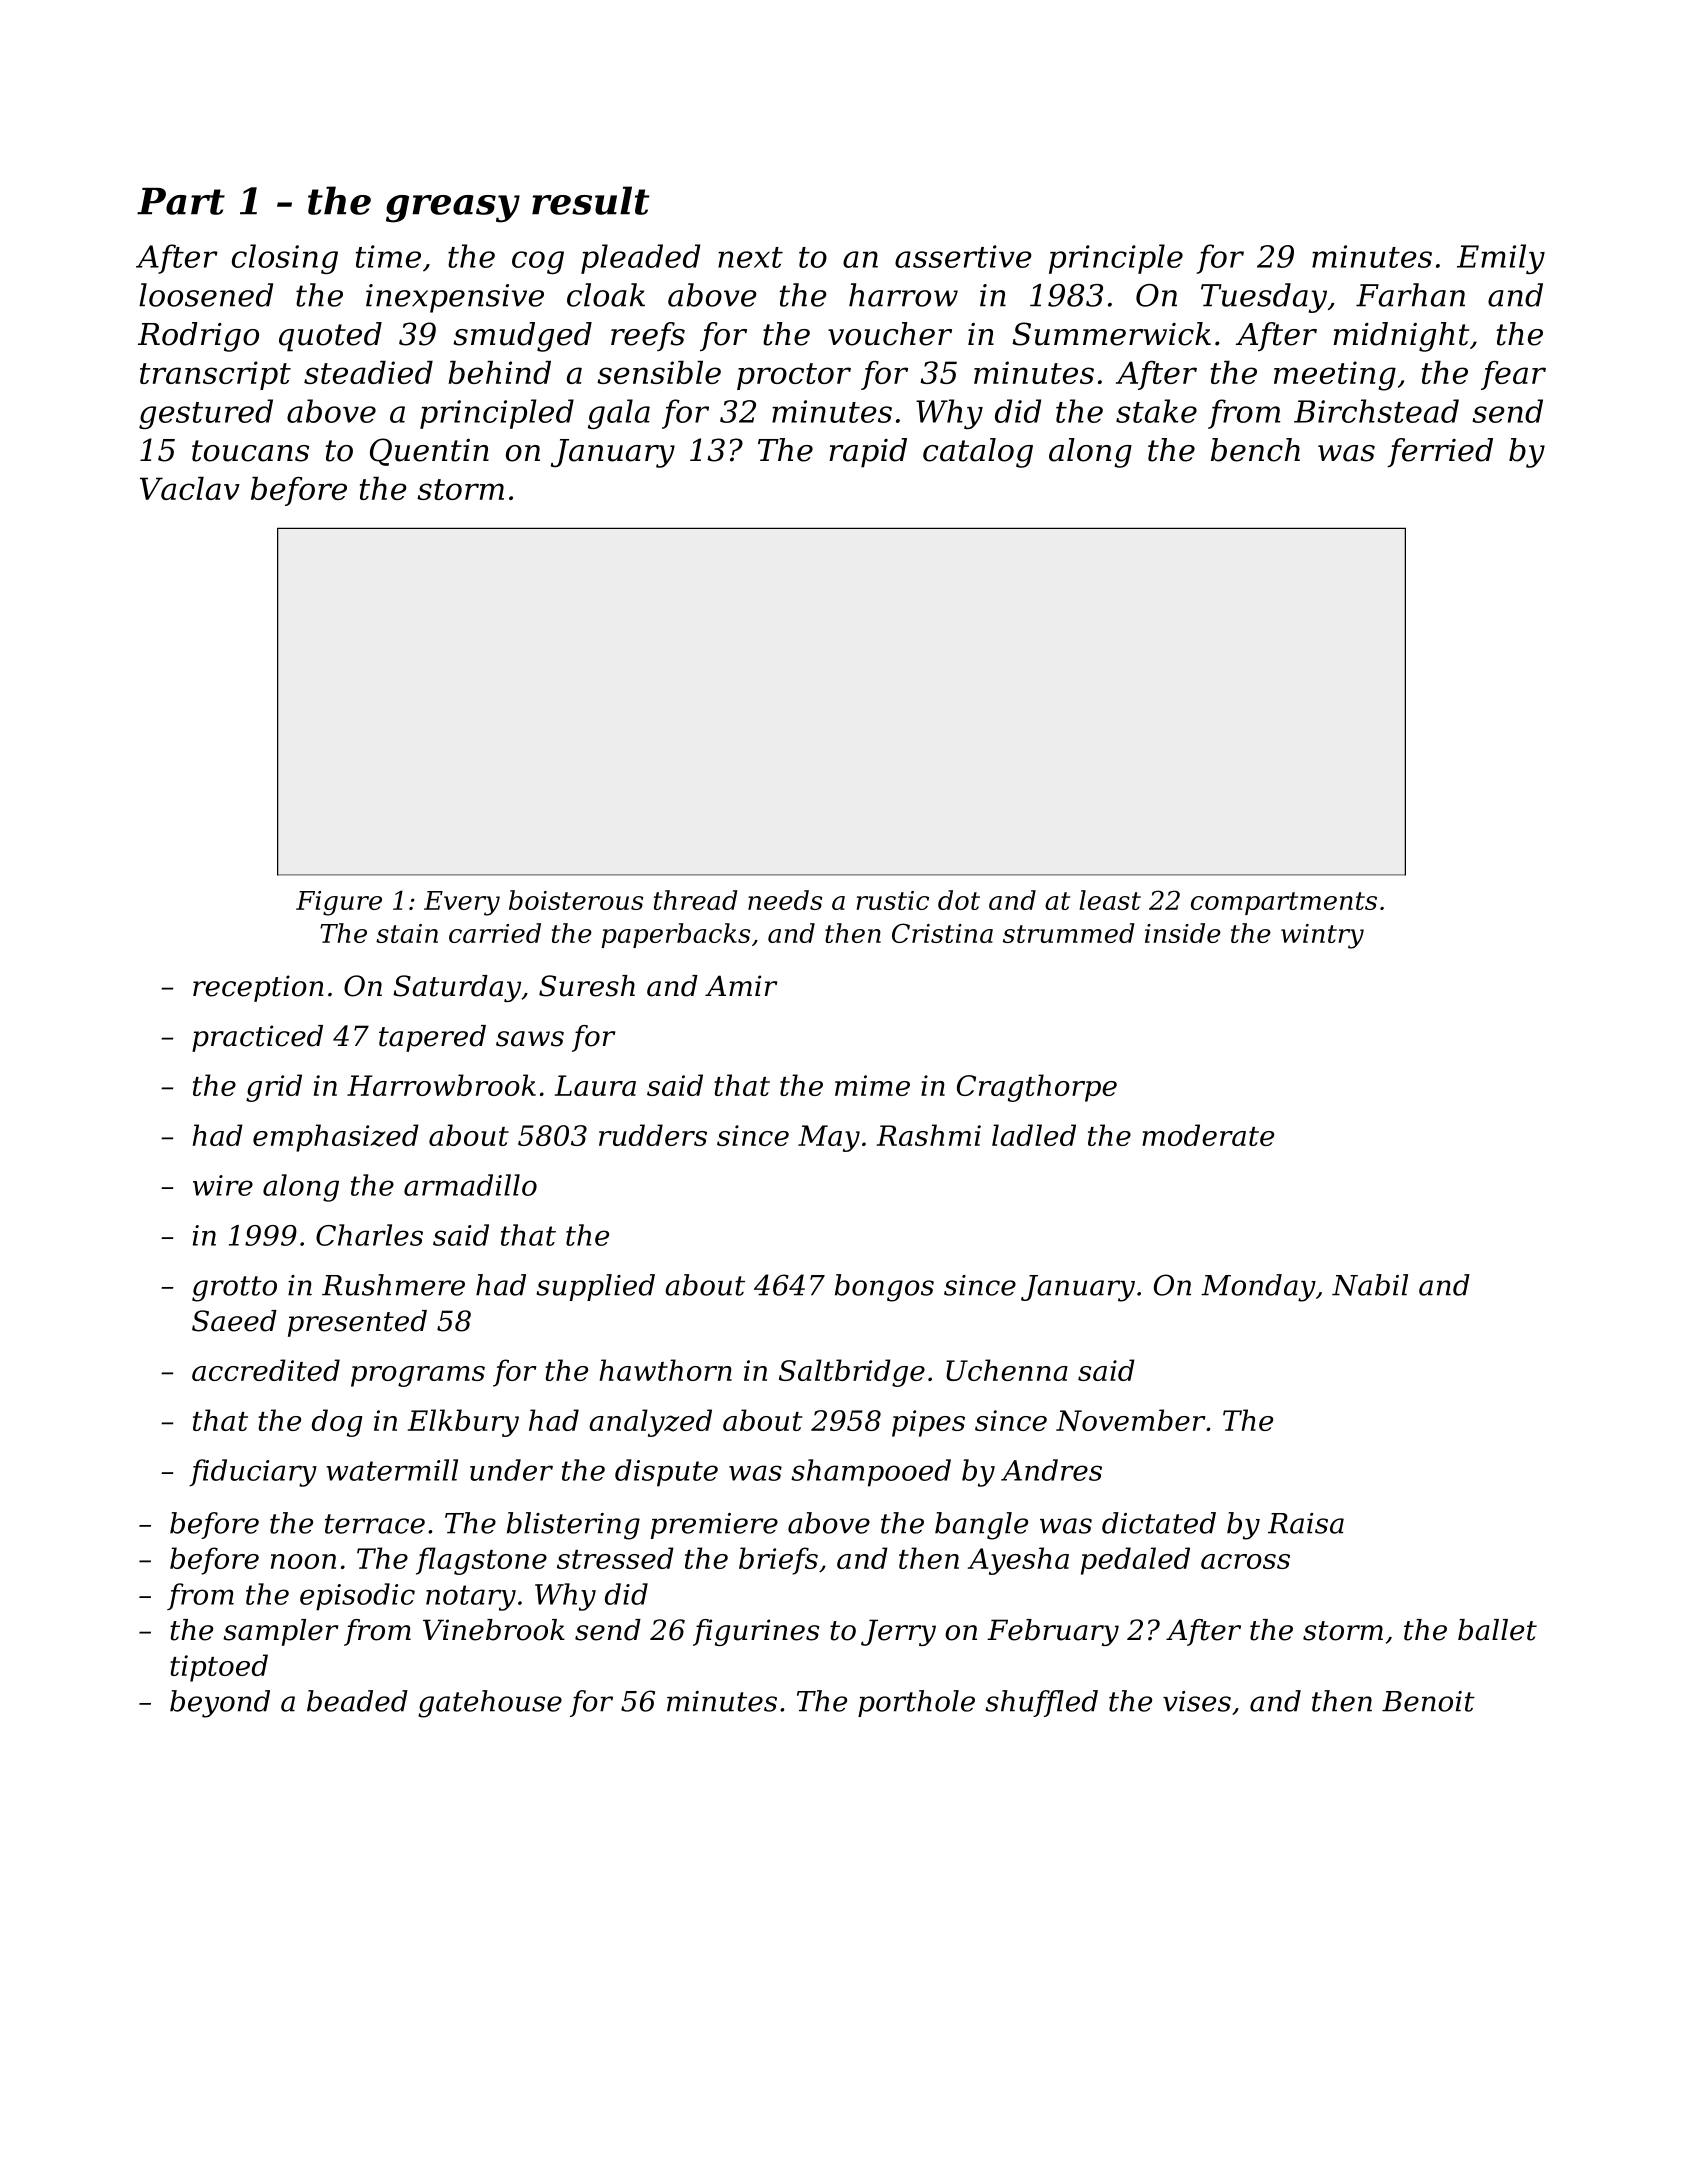 The height and width of the image is (2178, 1683). Describe the element at coordinates (190, 488) in the image. I see `Vaclav` at that location.
